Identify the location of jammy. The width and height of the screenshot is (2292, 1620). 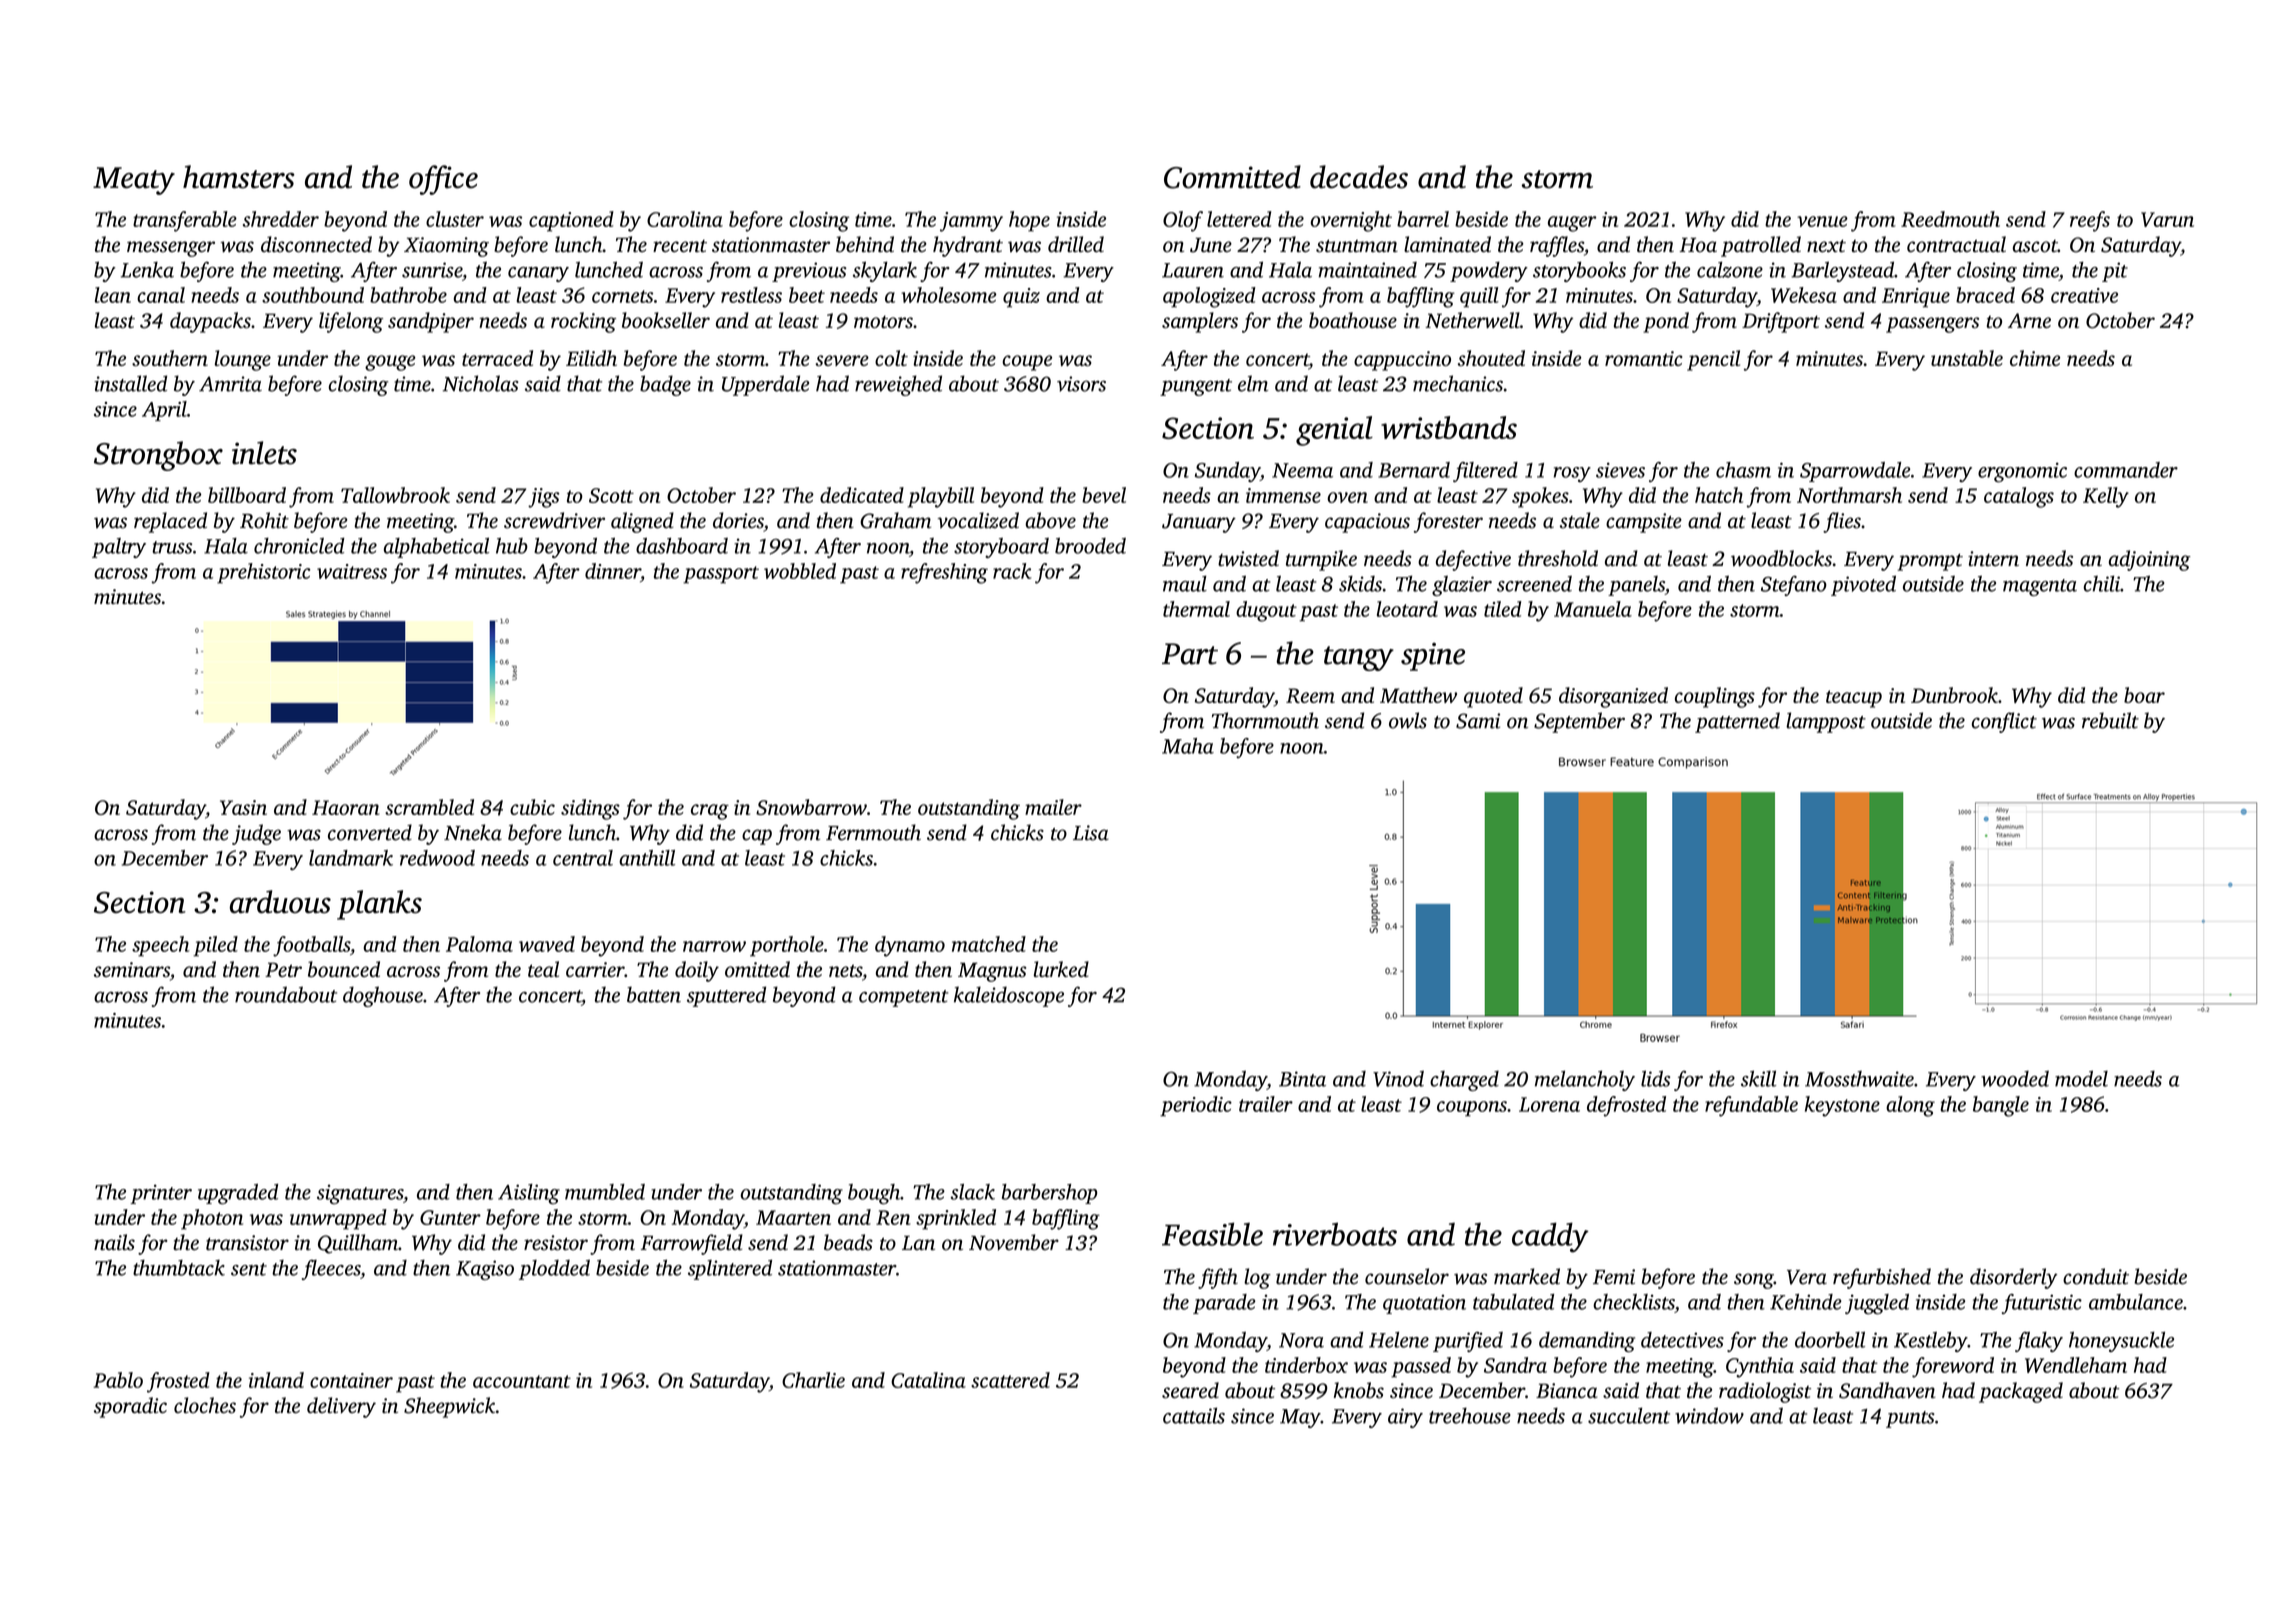
(971, 222).
